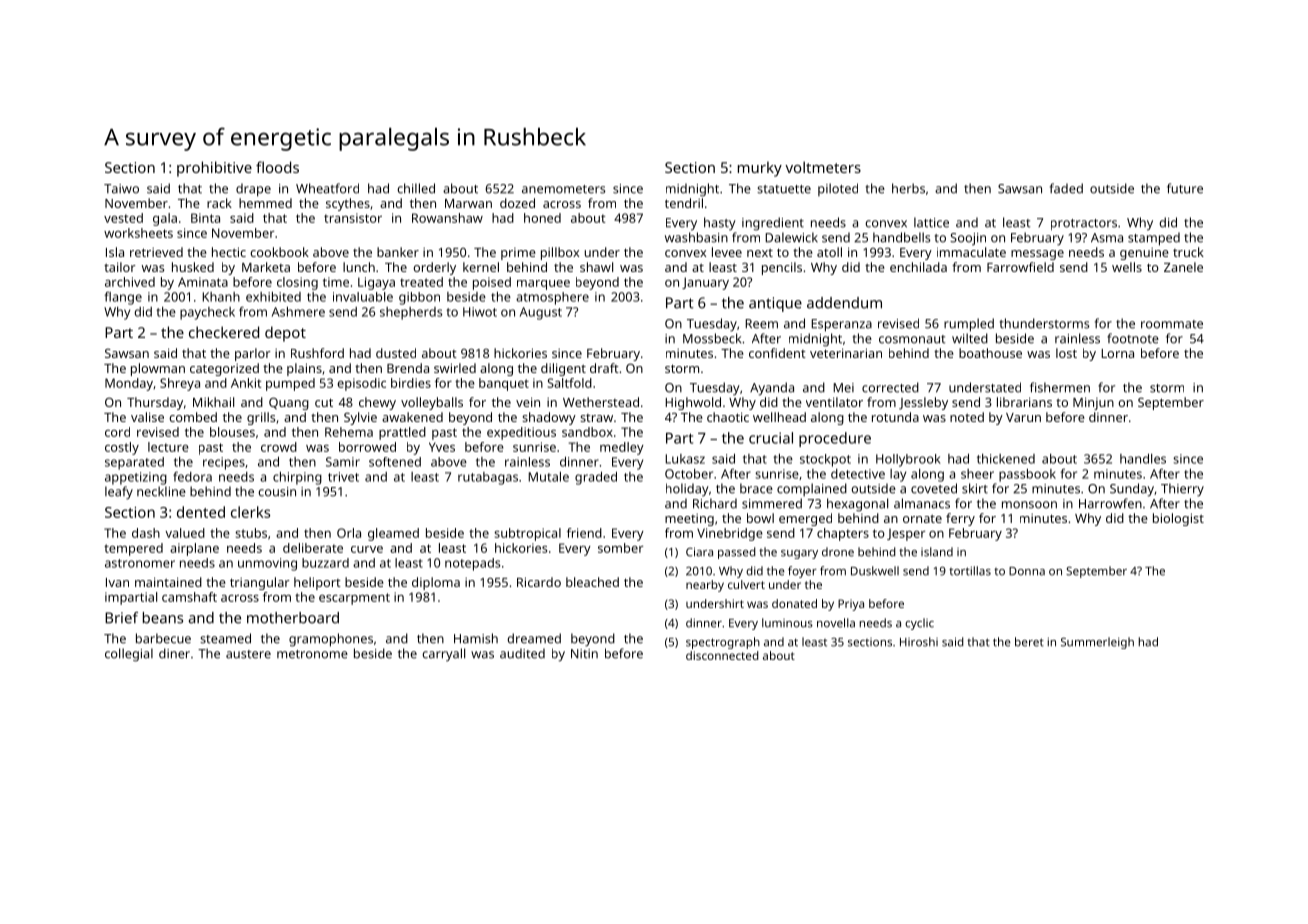 This image has width=1308, height=924. Describe the element at coordinates (1133, 338) in the image. I see `footnote` at that location.
